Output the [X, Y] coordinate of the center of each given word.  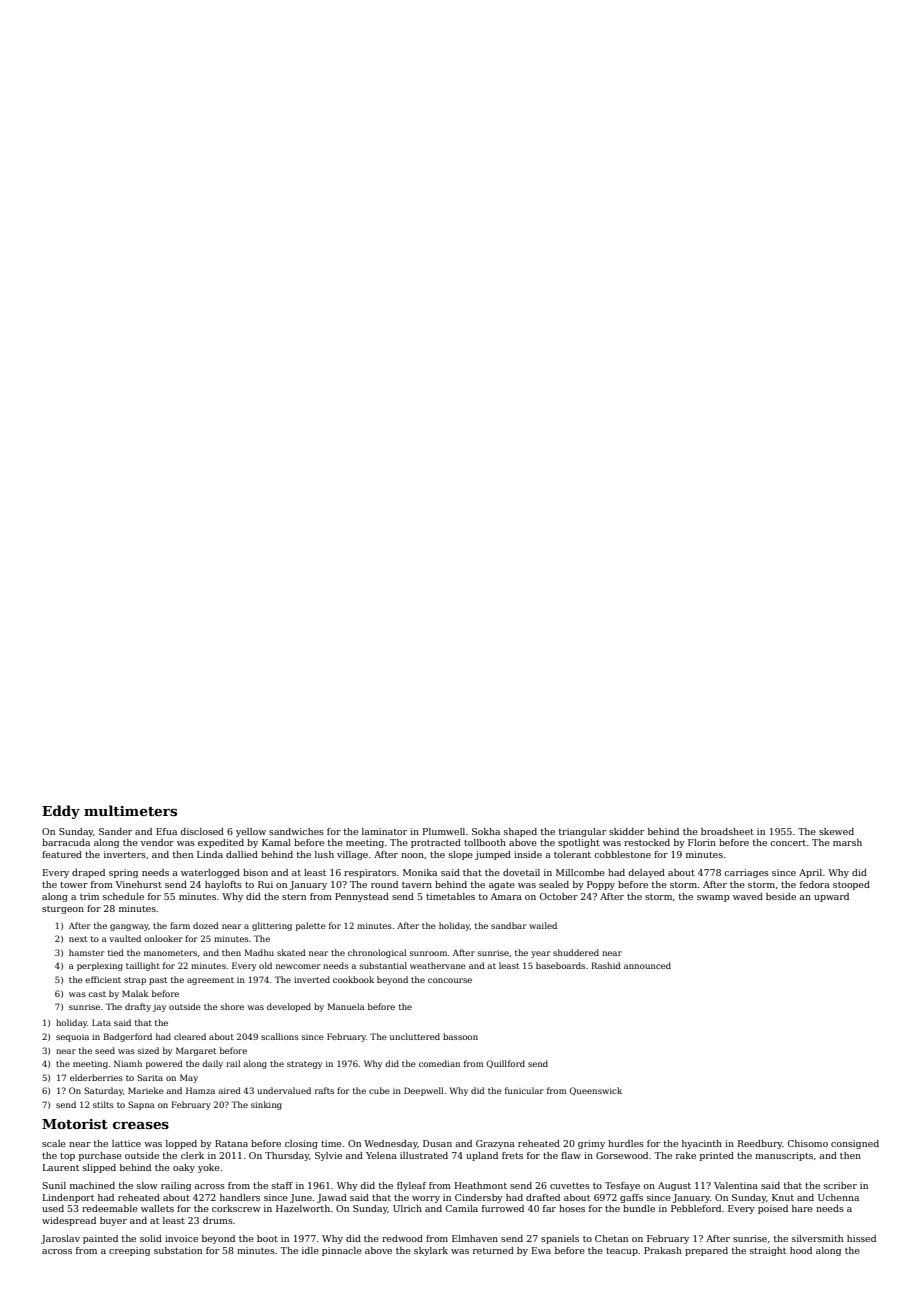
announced [647, 965]
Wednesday [391, 1144]
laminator [384, 831]
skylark [431, 1251]
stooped [851, 885]
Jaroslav [60, 1239]
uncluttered [415, 1036]
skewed [836, 831]
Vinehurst [139, 884]
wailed [543, 925]
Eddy [61, 812]
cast [97, 994]
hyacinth [702, 1144]
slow [147, 1185]
